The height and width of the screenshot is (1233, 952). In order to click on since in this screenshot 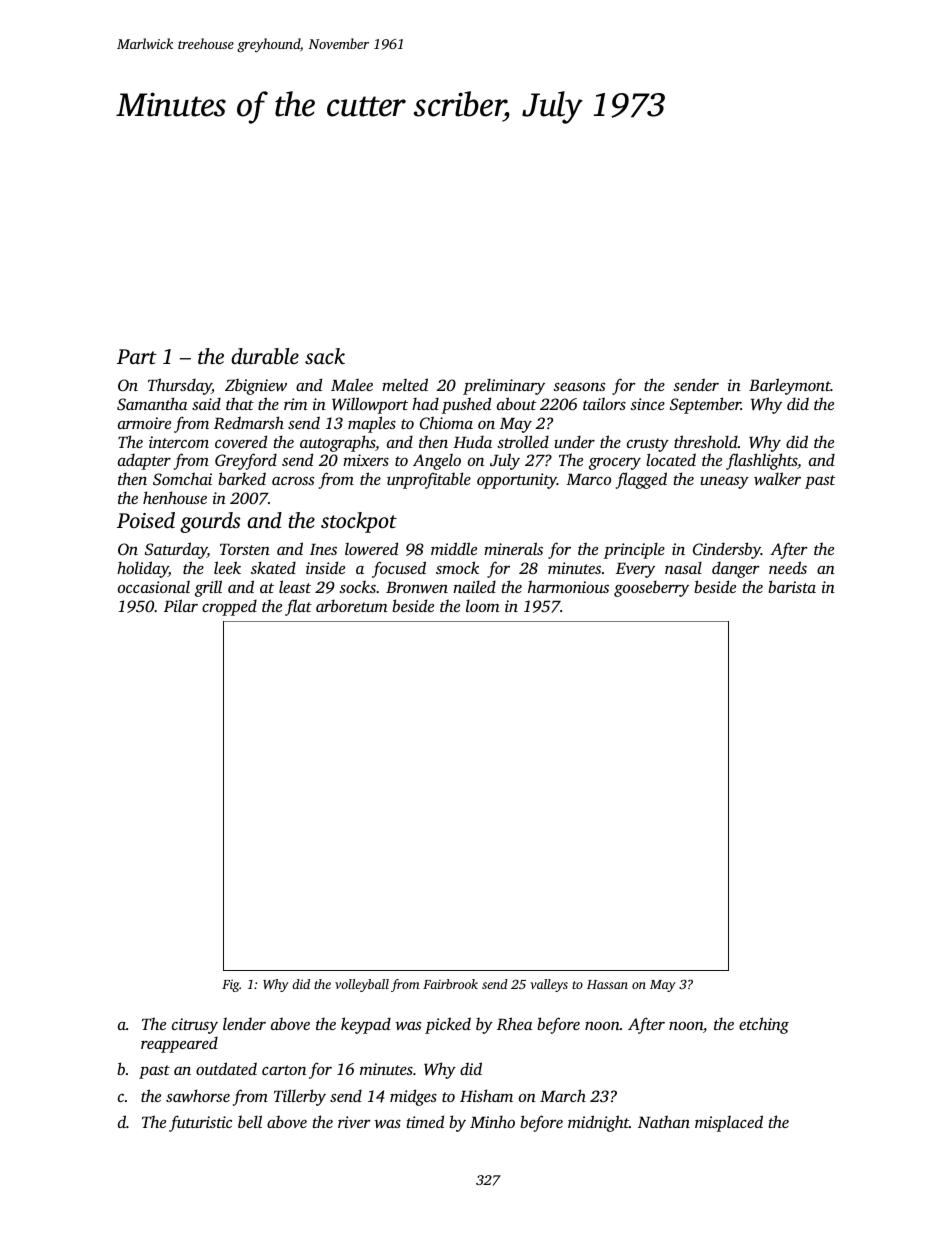, I will do `click(647, 404)`.
